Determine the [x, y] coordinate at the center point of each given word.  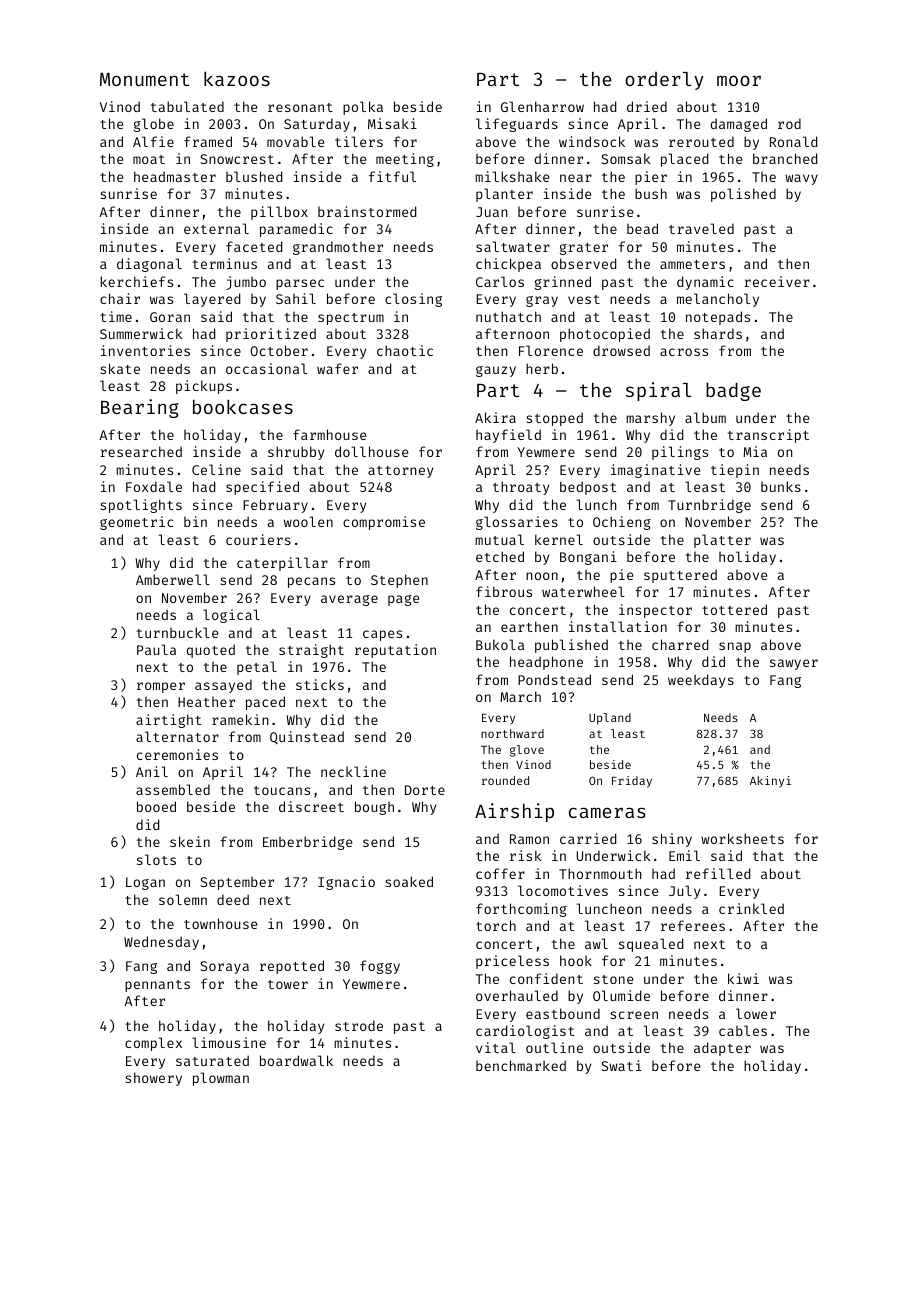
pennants [157, 986]
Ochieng [622, 523]
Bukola [500, 644]
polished [743, 195]
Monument [144, 79]
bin [195, 521]
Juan [492, 212]
